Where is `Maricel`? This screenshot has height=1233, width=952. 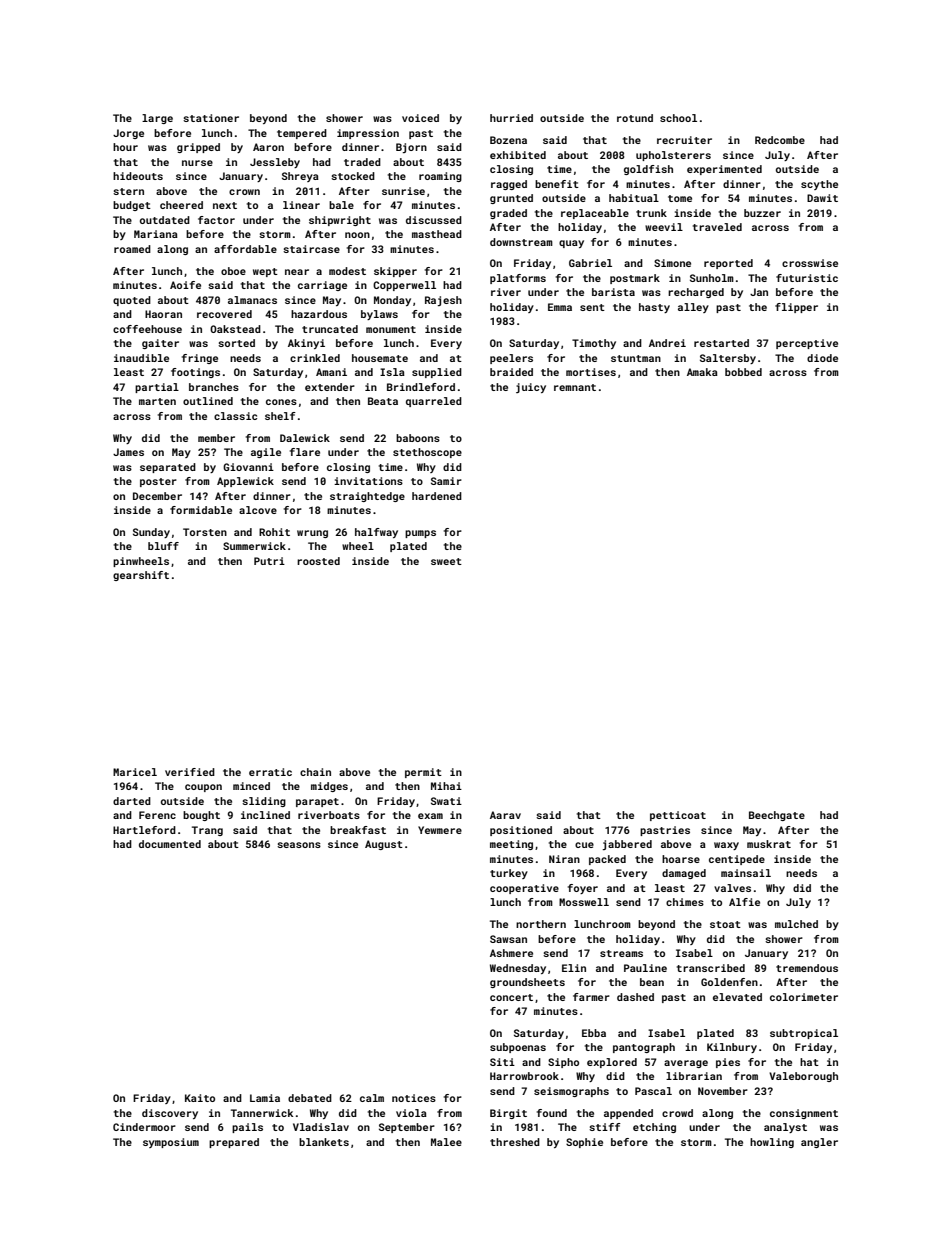 Maricel is located at coordinates (135, 772).
